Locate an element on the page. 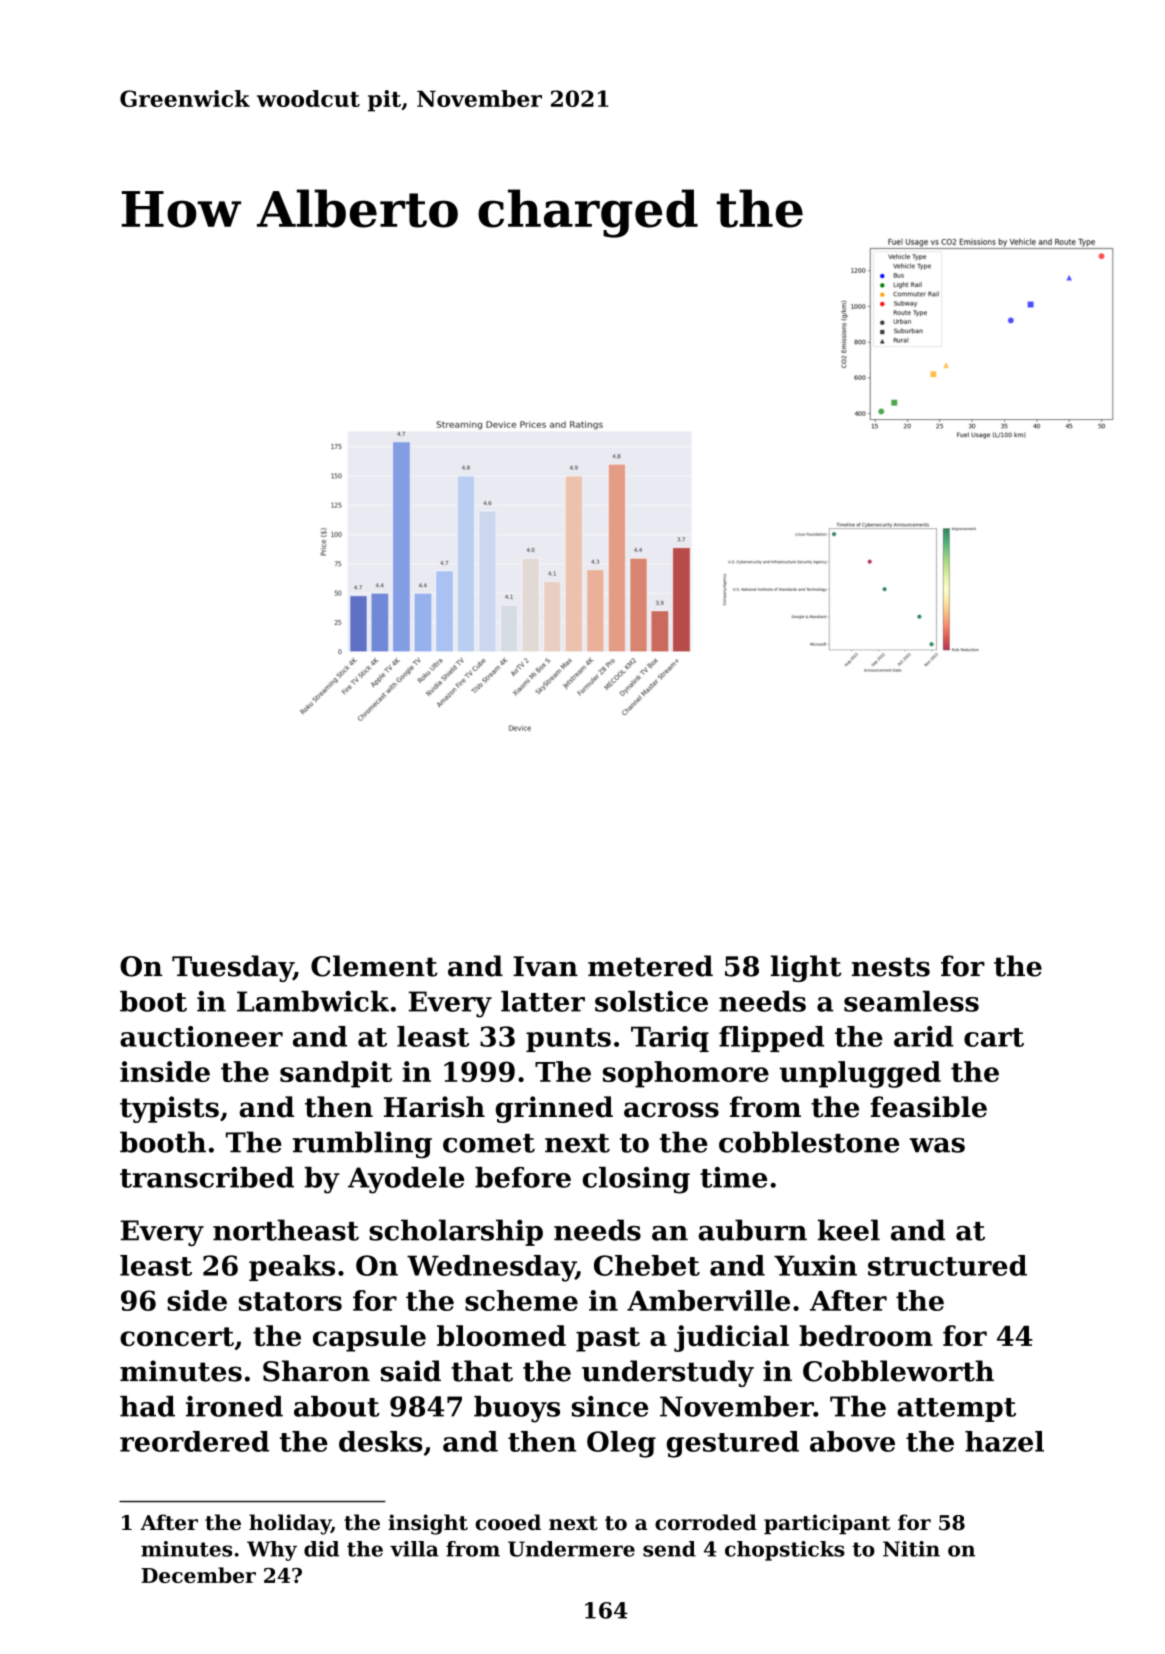 This image has width=1165, height=1654. did is located at coordinates (321, 1549).
